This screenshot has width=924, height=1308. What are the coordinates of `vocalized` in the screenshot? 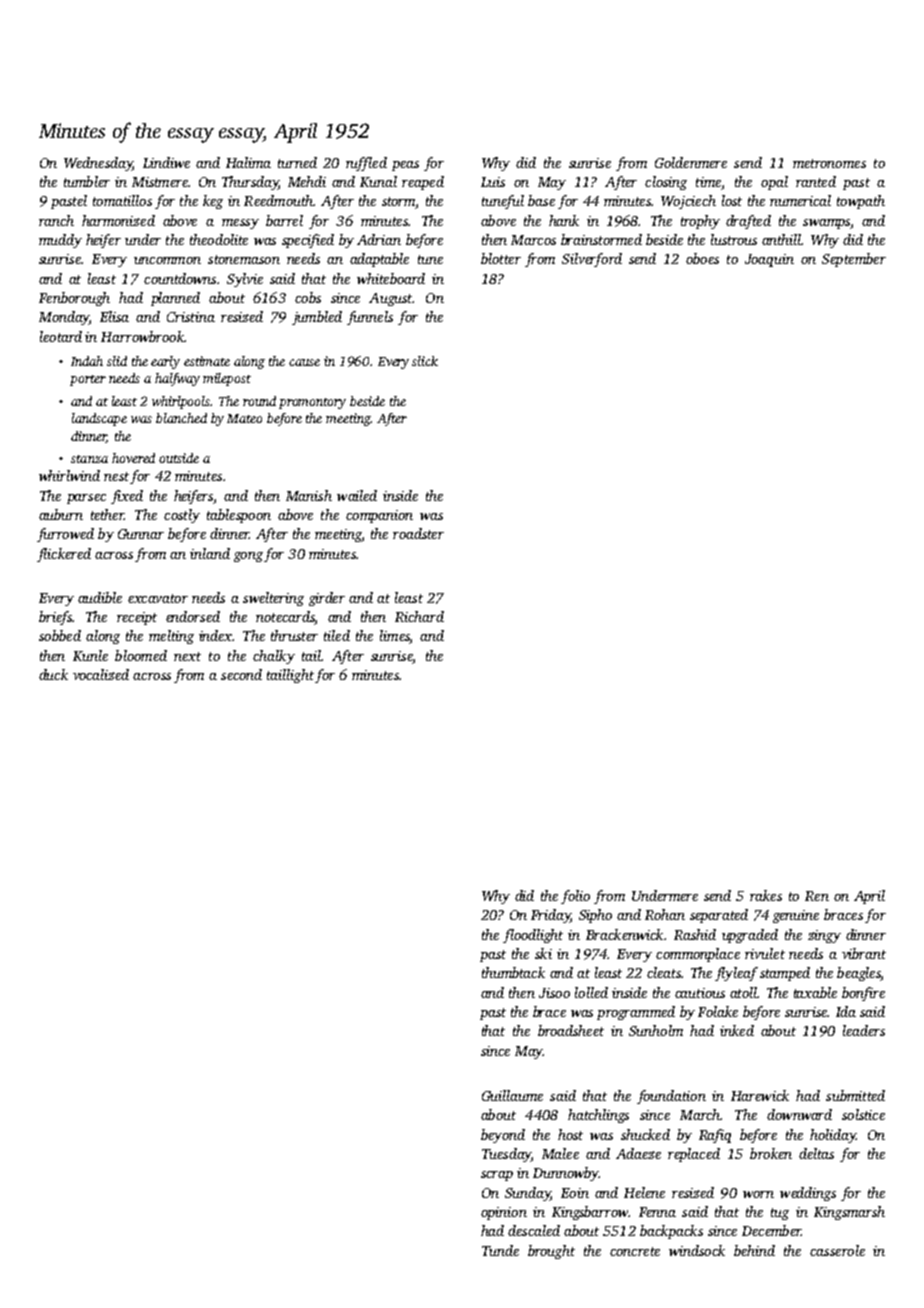 It's located at (101, 674).
